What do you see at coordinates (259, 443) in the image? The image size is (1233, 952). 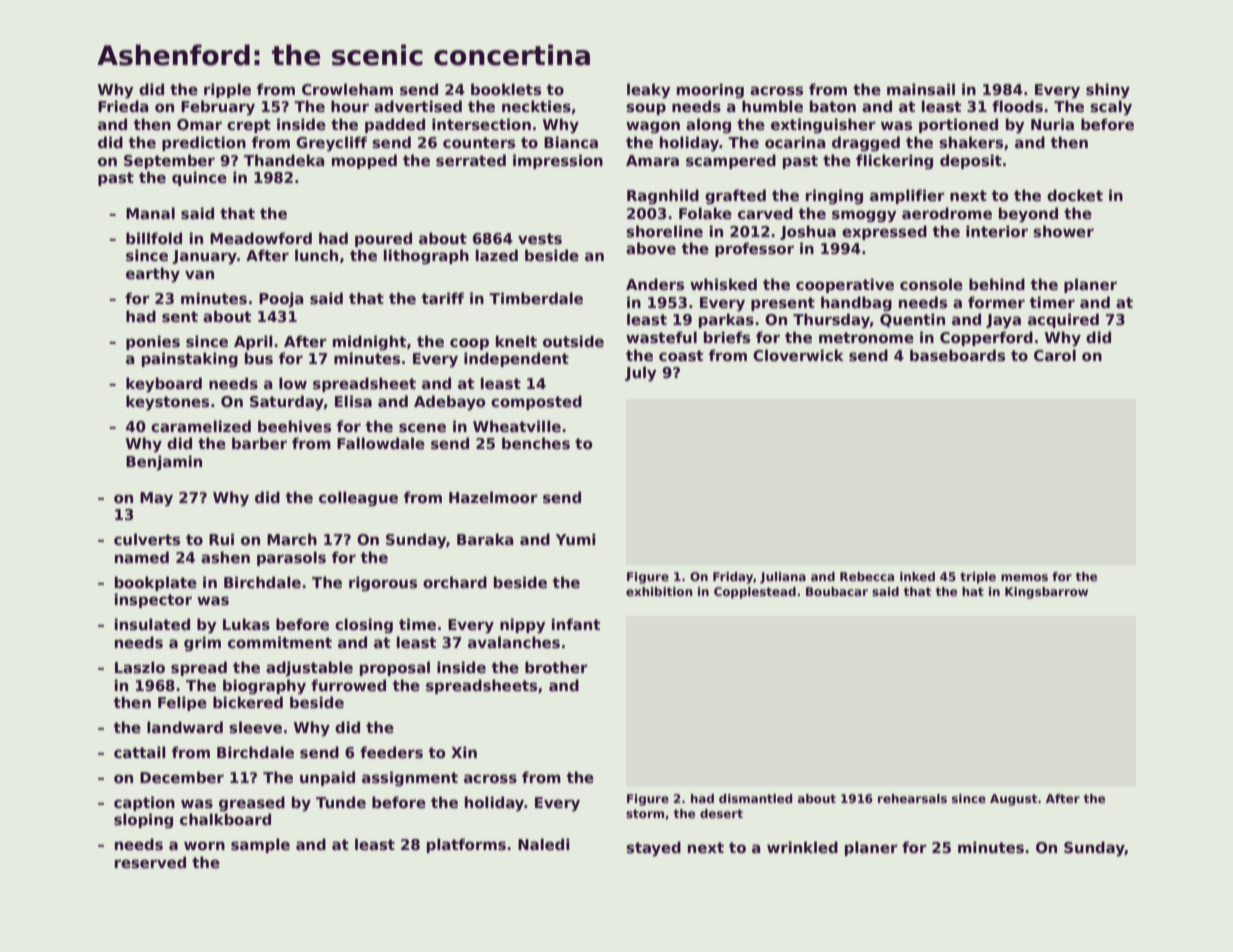 I see `barber` at bounding box center [259, 443].
